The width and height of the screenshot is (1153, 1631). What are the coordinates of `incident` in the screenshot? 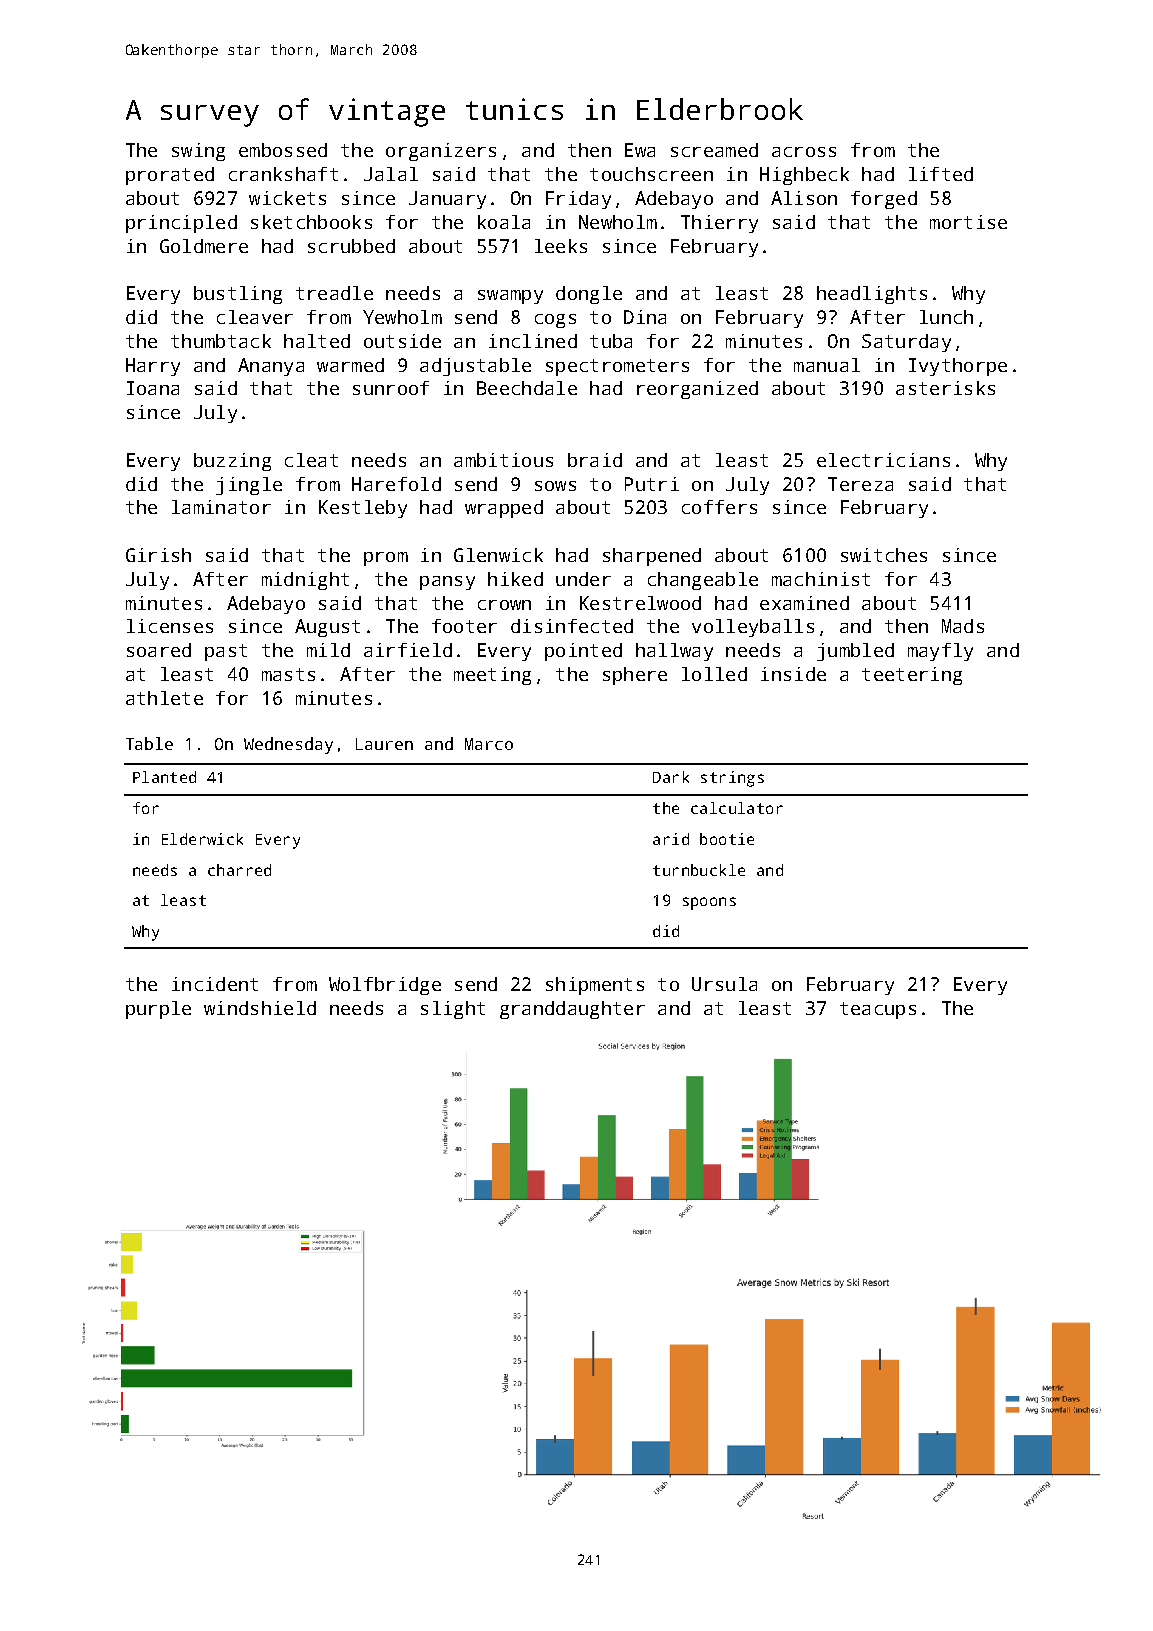 It's located at (215, 984).
